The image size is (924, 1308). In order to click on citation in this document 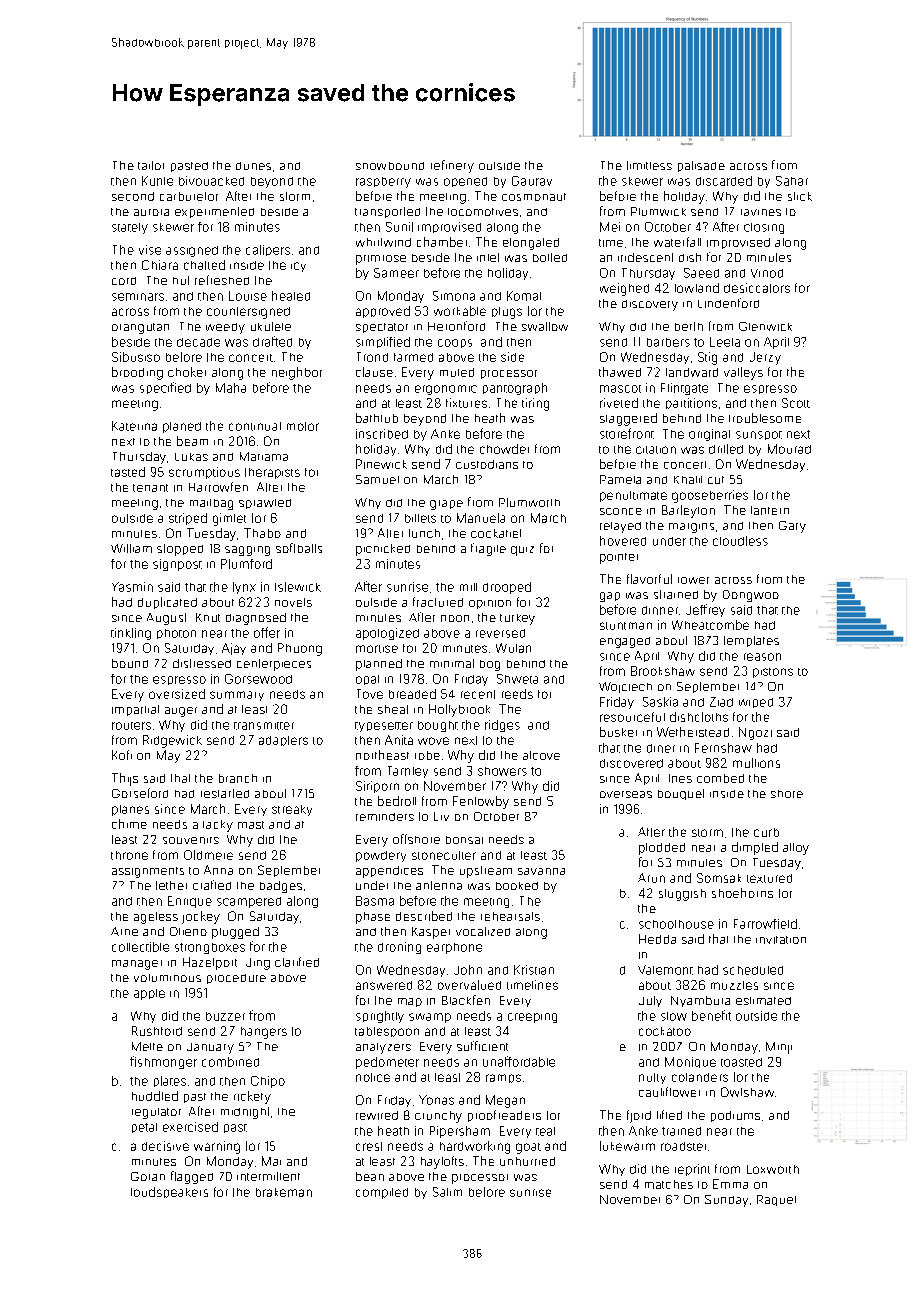, I will do `click(656, 450)`.
